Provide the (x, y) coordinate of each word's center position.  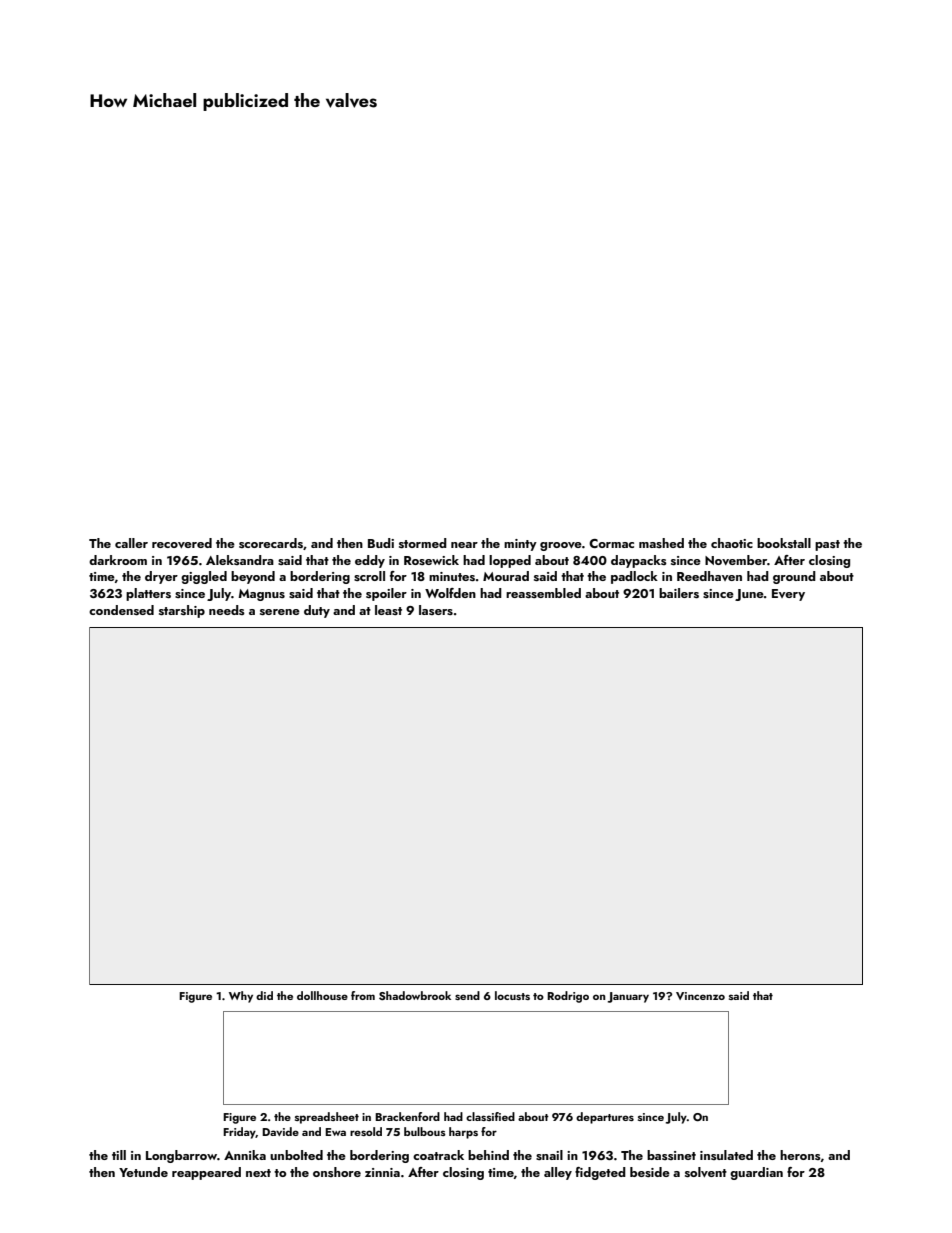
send (467, 995)
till (119, 1155)
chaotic (732, 543)
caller (131, 543)
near (464, 545)
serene (280, 612)
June (749, 595)
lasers (436, 610)
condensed (121, 610)
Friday (239, 1133)
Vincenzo (700, 996)
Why (241, 997)
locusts (512, 995)
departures (605, 1118)
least (388, 610)
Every (788, 595)
